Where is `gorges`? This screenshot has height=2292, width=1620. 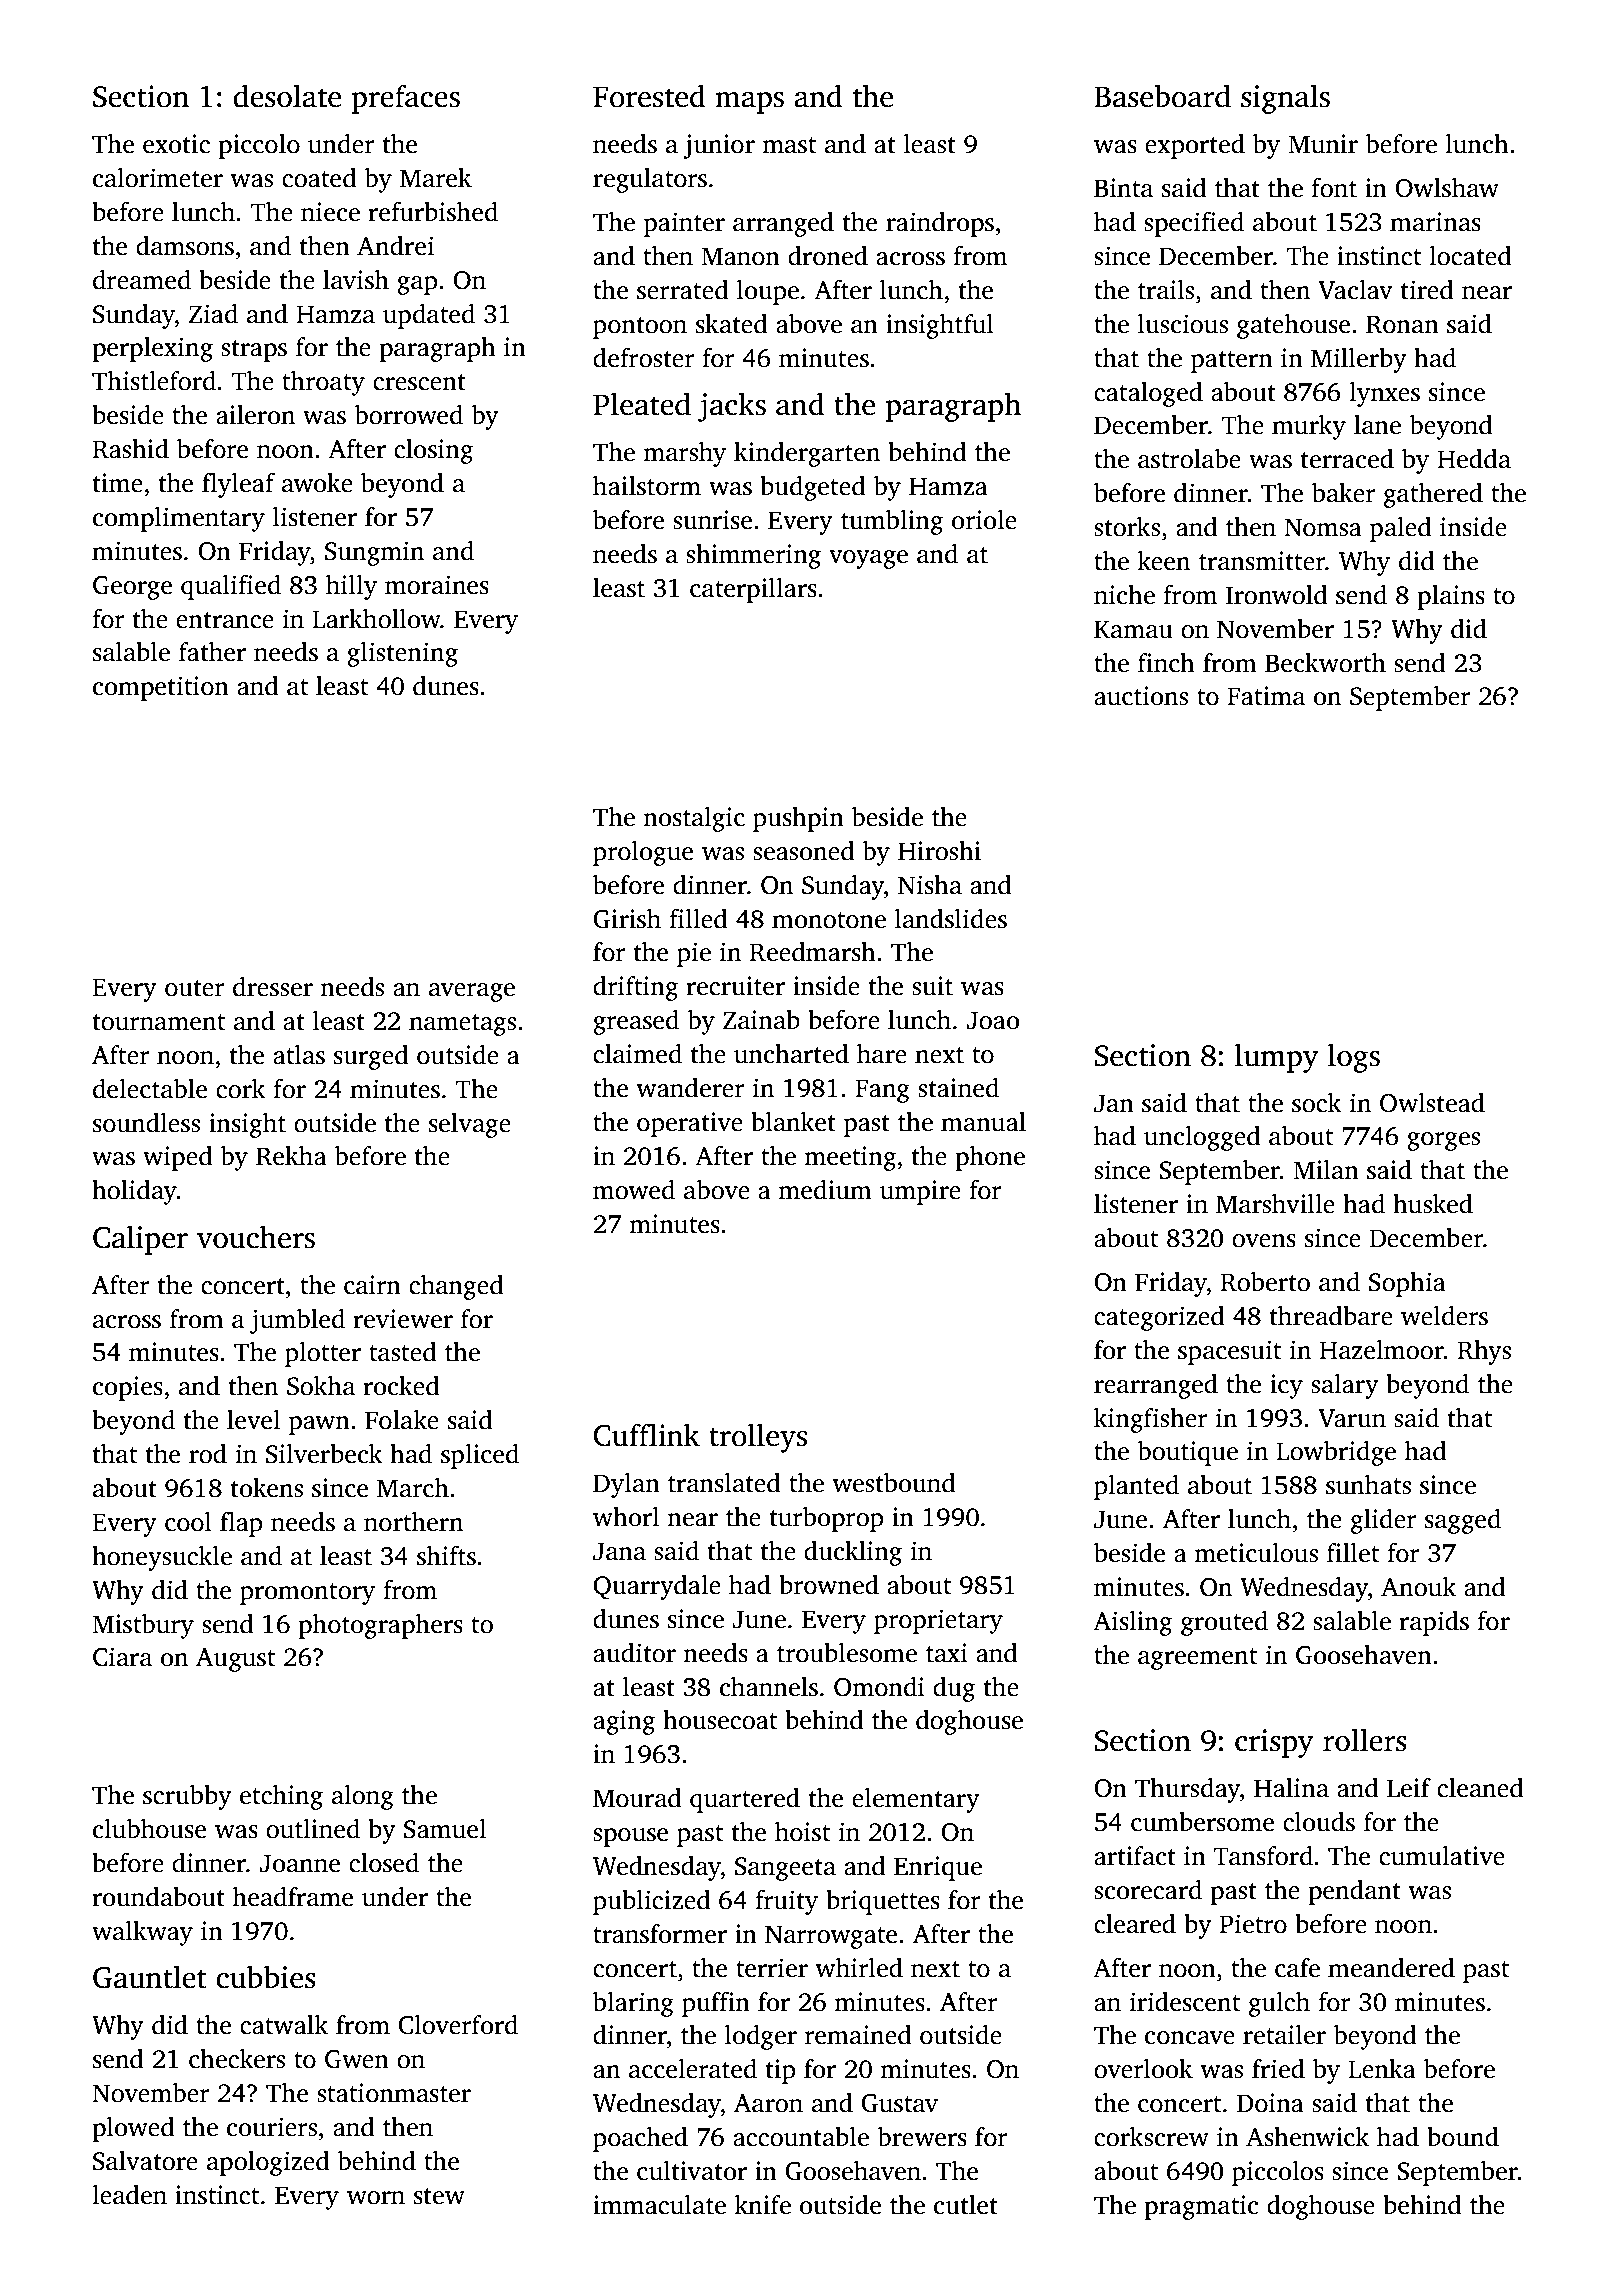
gorges is located at coordinates (1443, 1141).
